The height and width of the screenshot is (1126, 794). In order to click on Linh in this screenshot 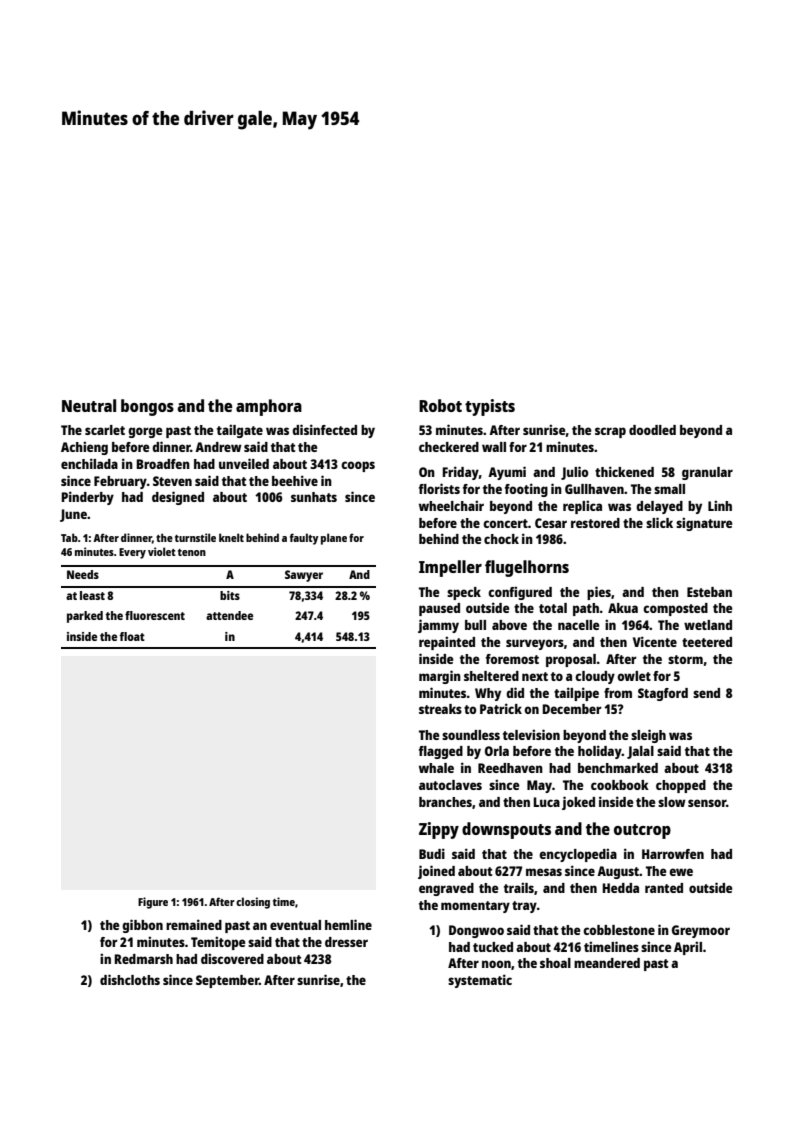, I will do `click(720, 505)`.
